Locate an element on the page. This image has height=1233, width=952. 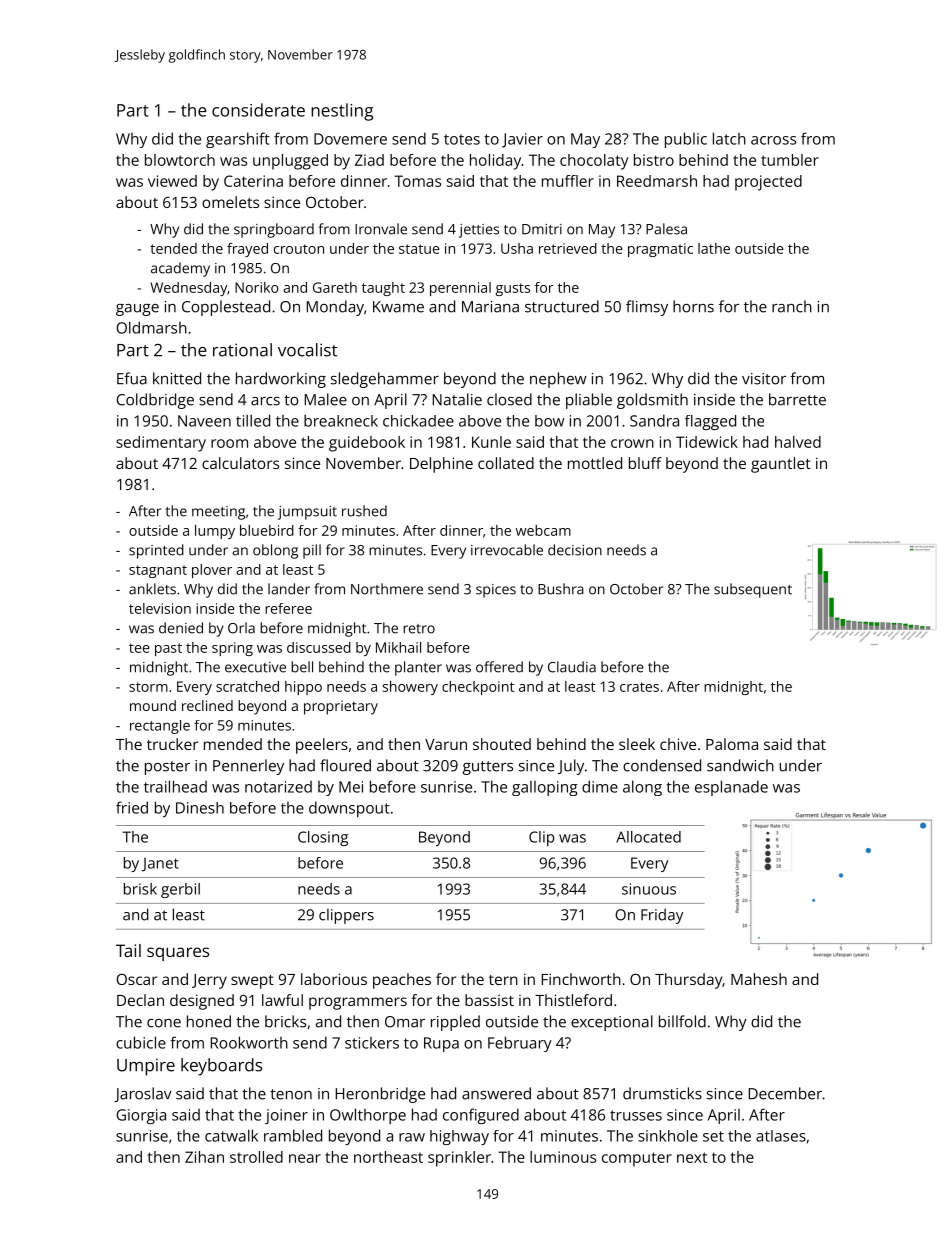
programmers is located at coordinates (358, 1003).
